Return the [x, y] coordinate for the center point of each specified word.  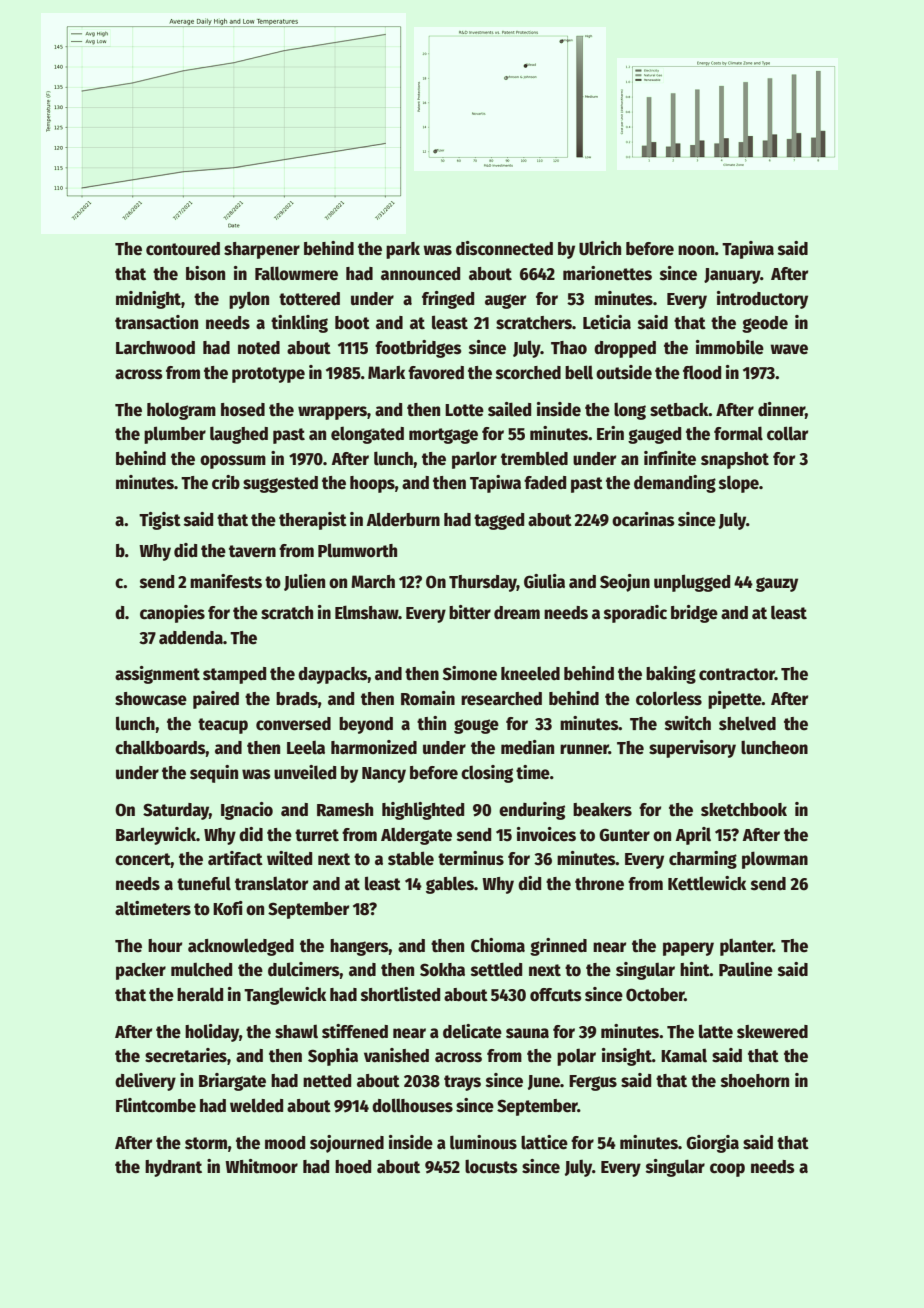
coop [727, 1170]
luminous [483, 1142]
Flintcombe [156, 1105]
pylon [249, 300]
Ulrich [600, 248]
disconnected [504, 248]
